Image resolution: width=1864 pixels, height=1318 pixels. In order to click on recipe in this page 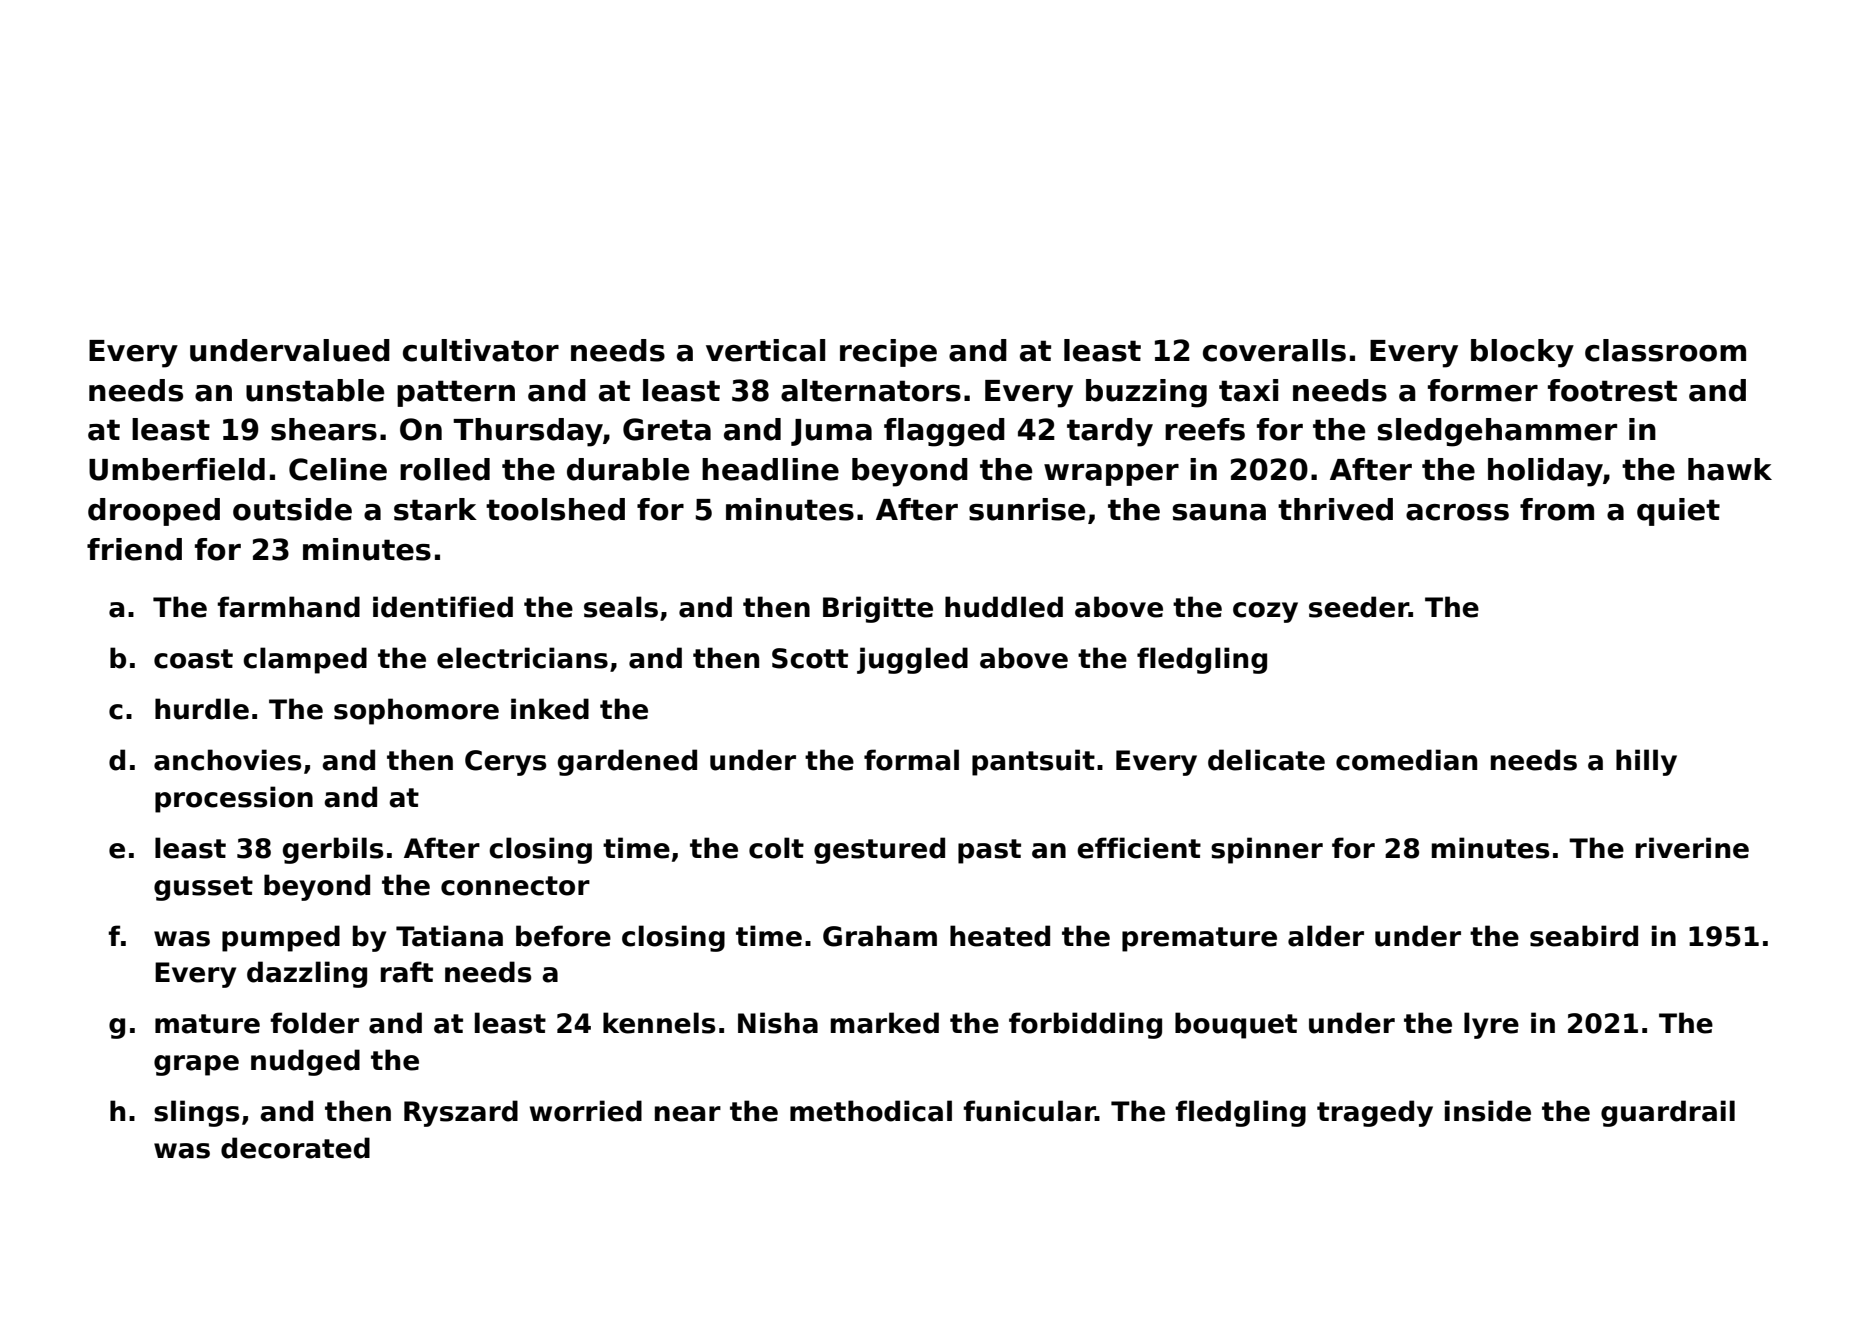, I will do `click(888, 353)`.
